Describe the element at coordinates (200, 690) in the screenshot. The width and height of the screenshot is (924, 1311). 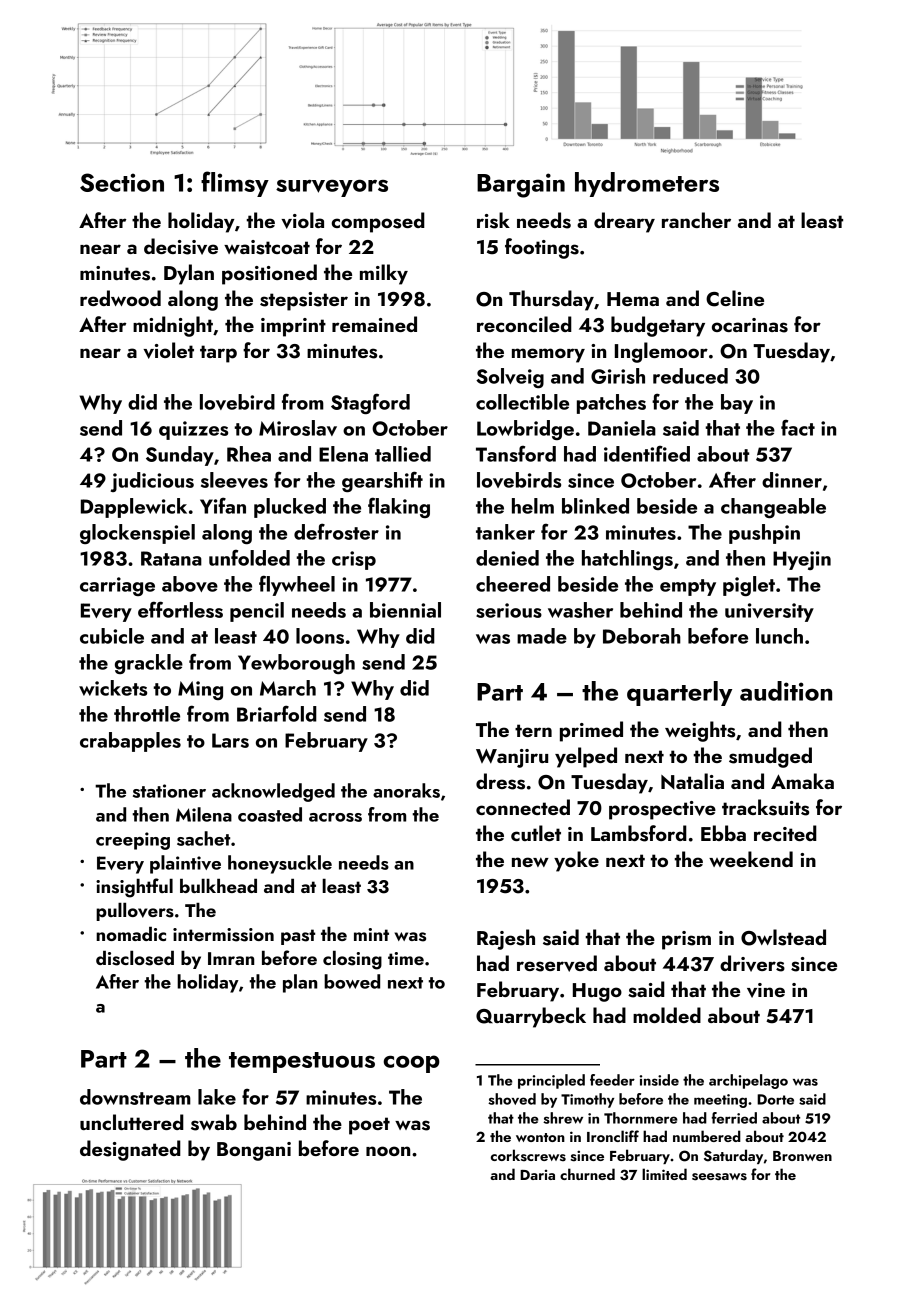
I see `Ming` at that location.
